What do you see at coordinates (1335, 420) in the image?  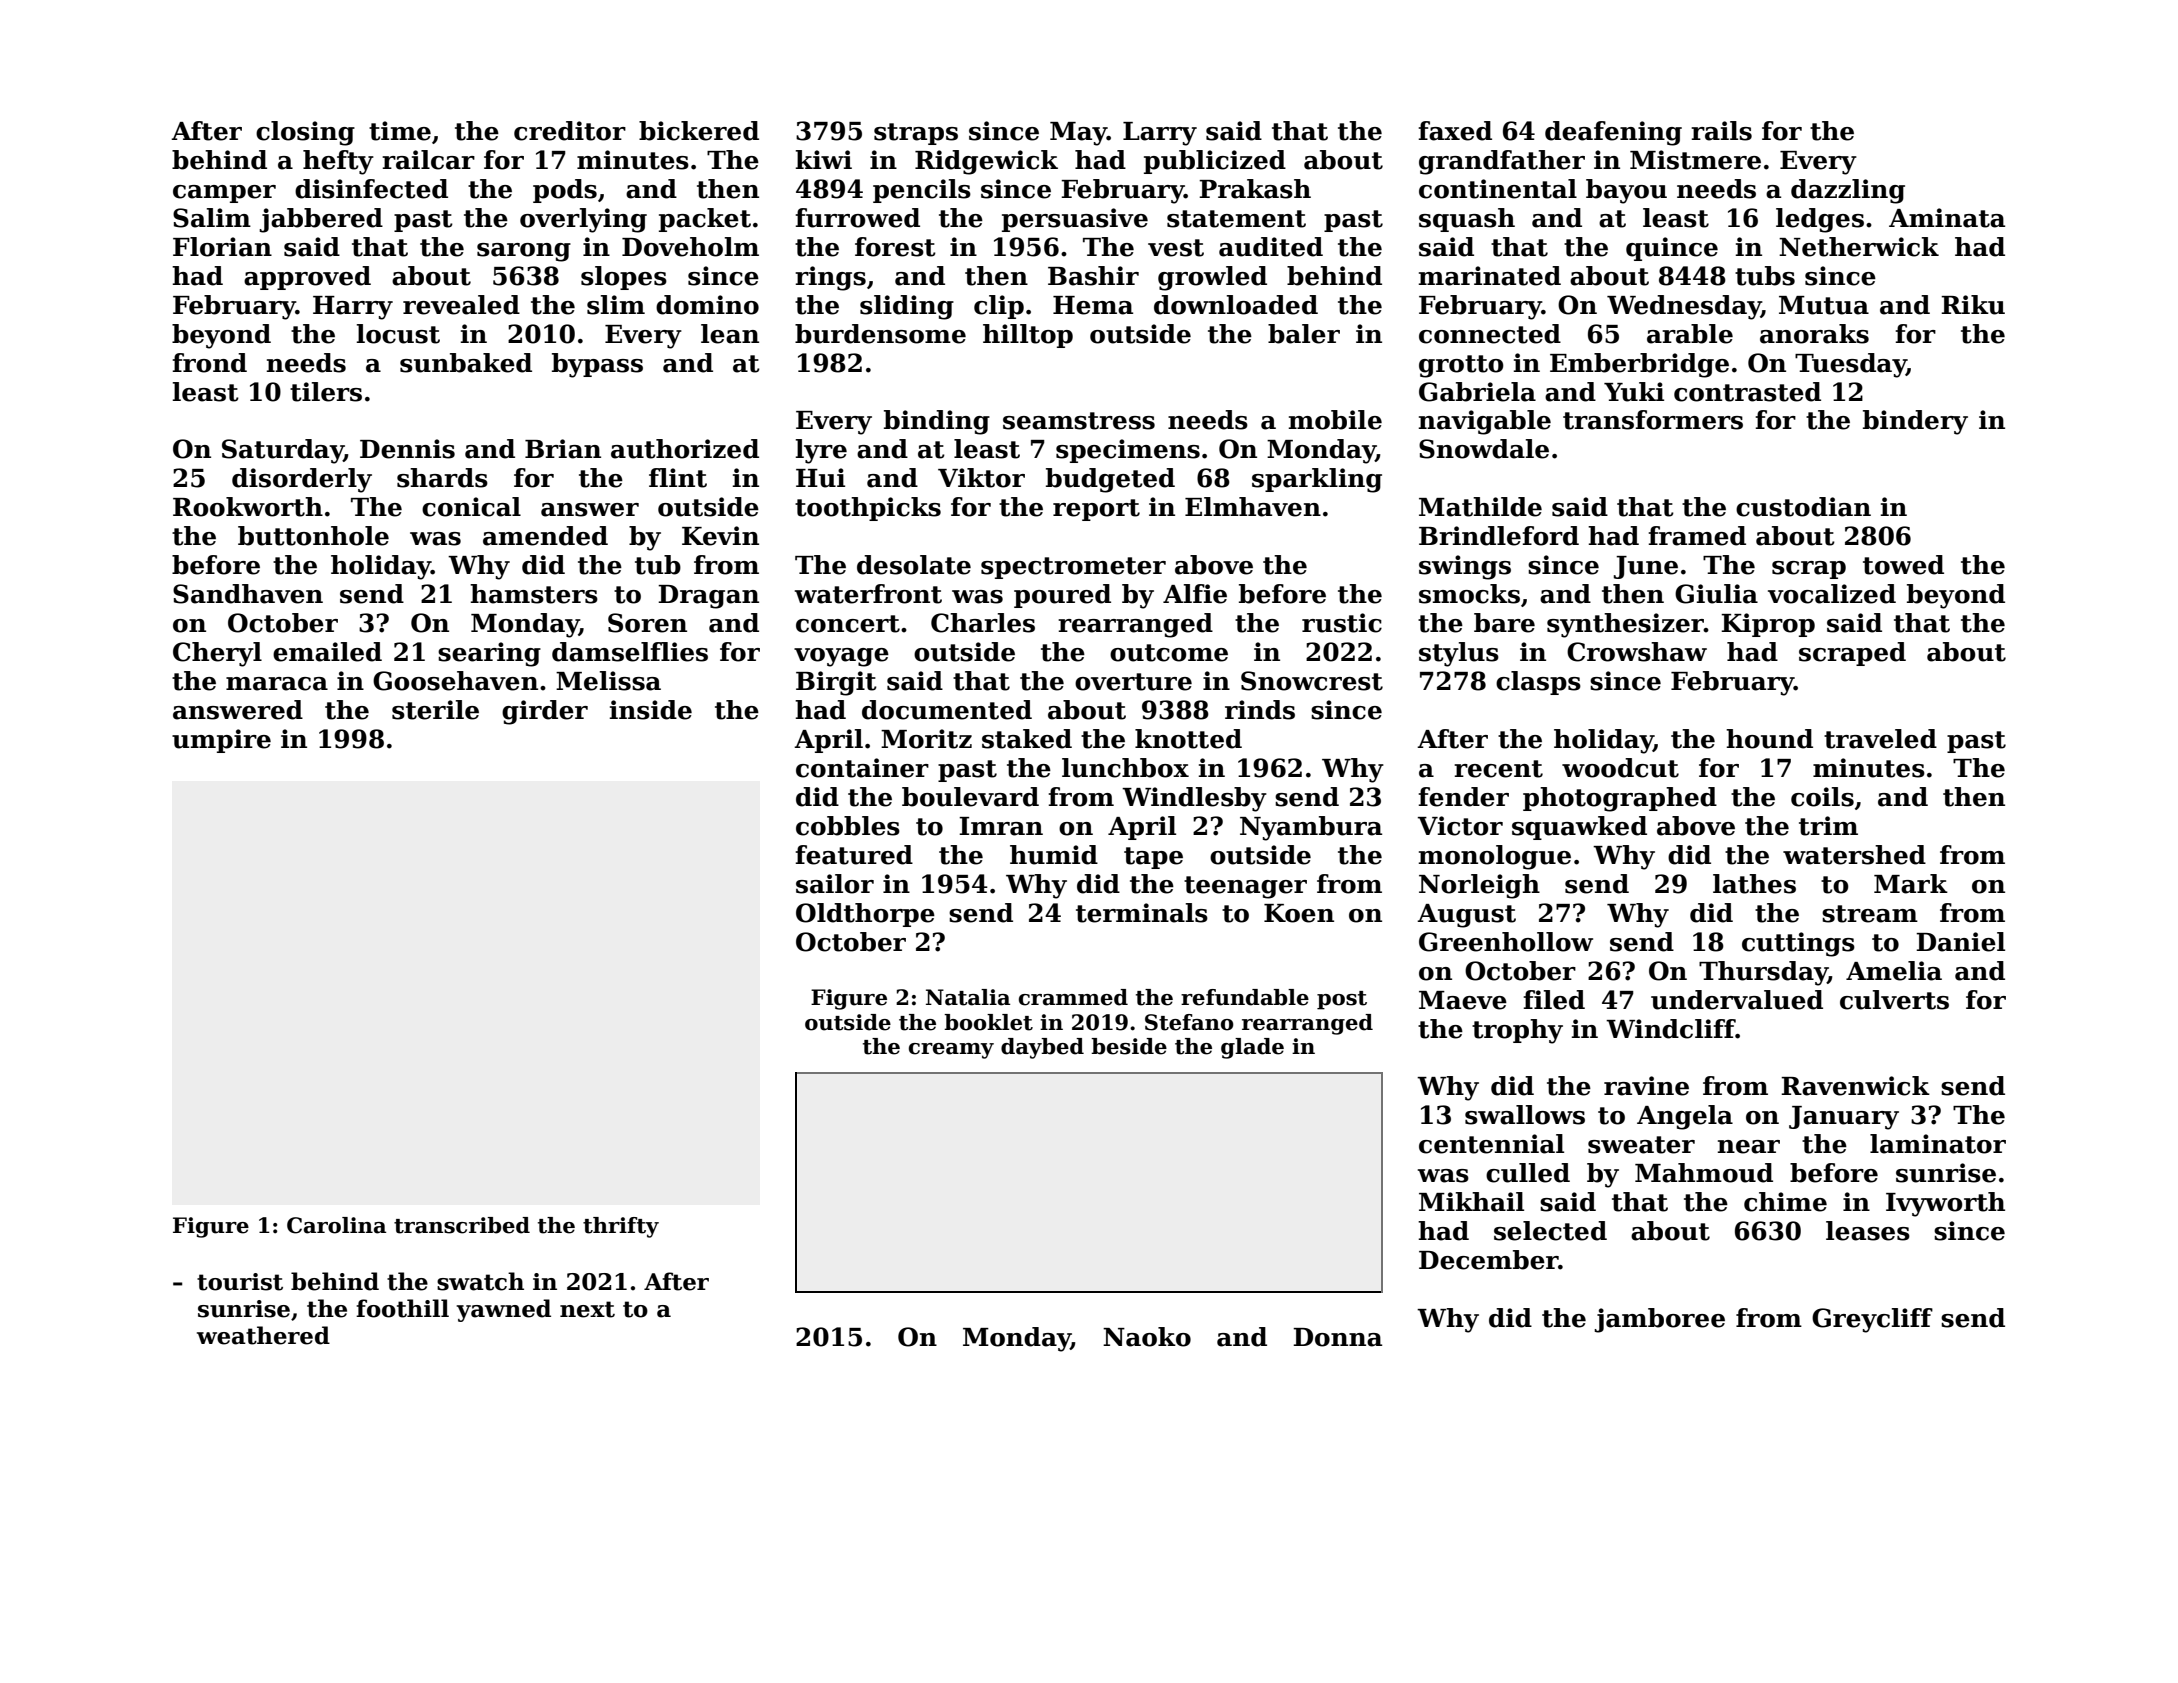 I see `mobile` at bounding box center [1335, 420].
